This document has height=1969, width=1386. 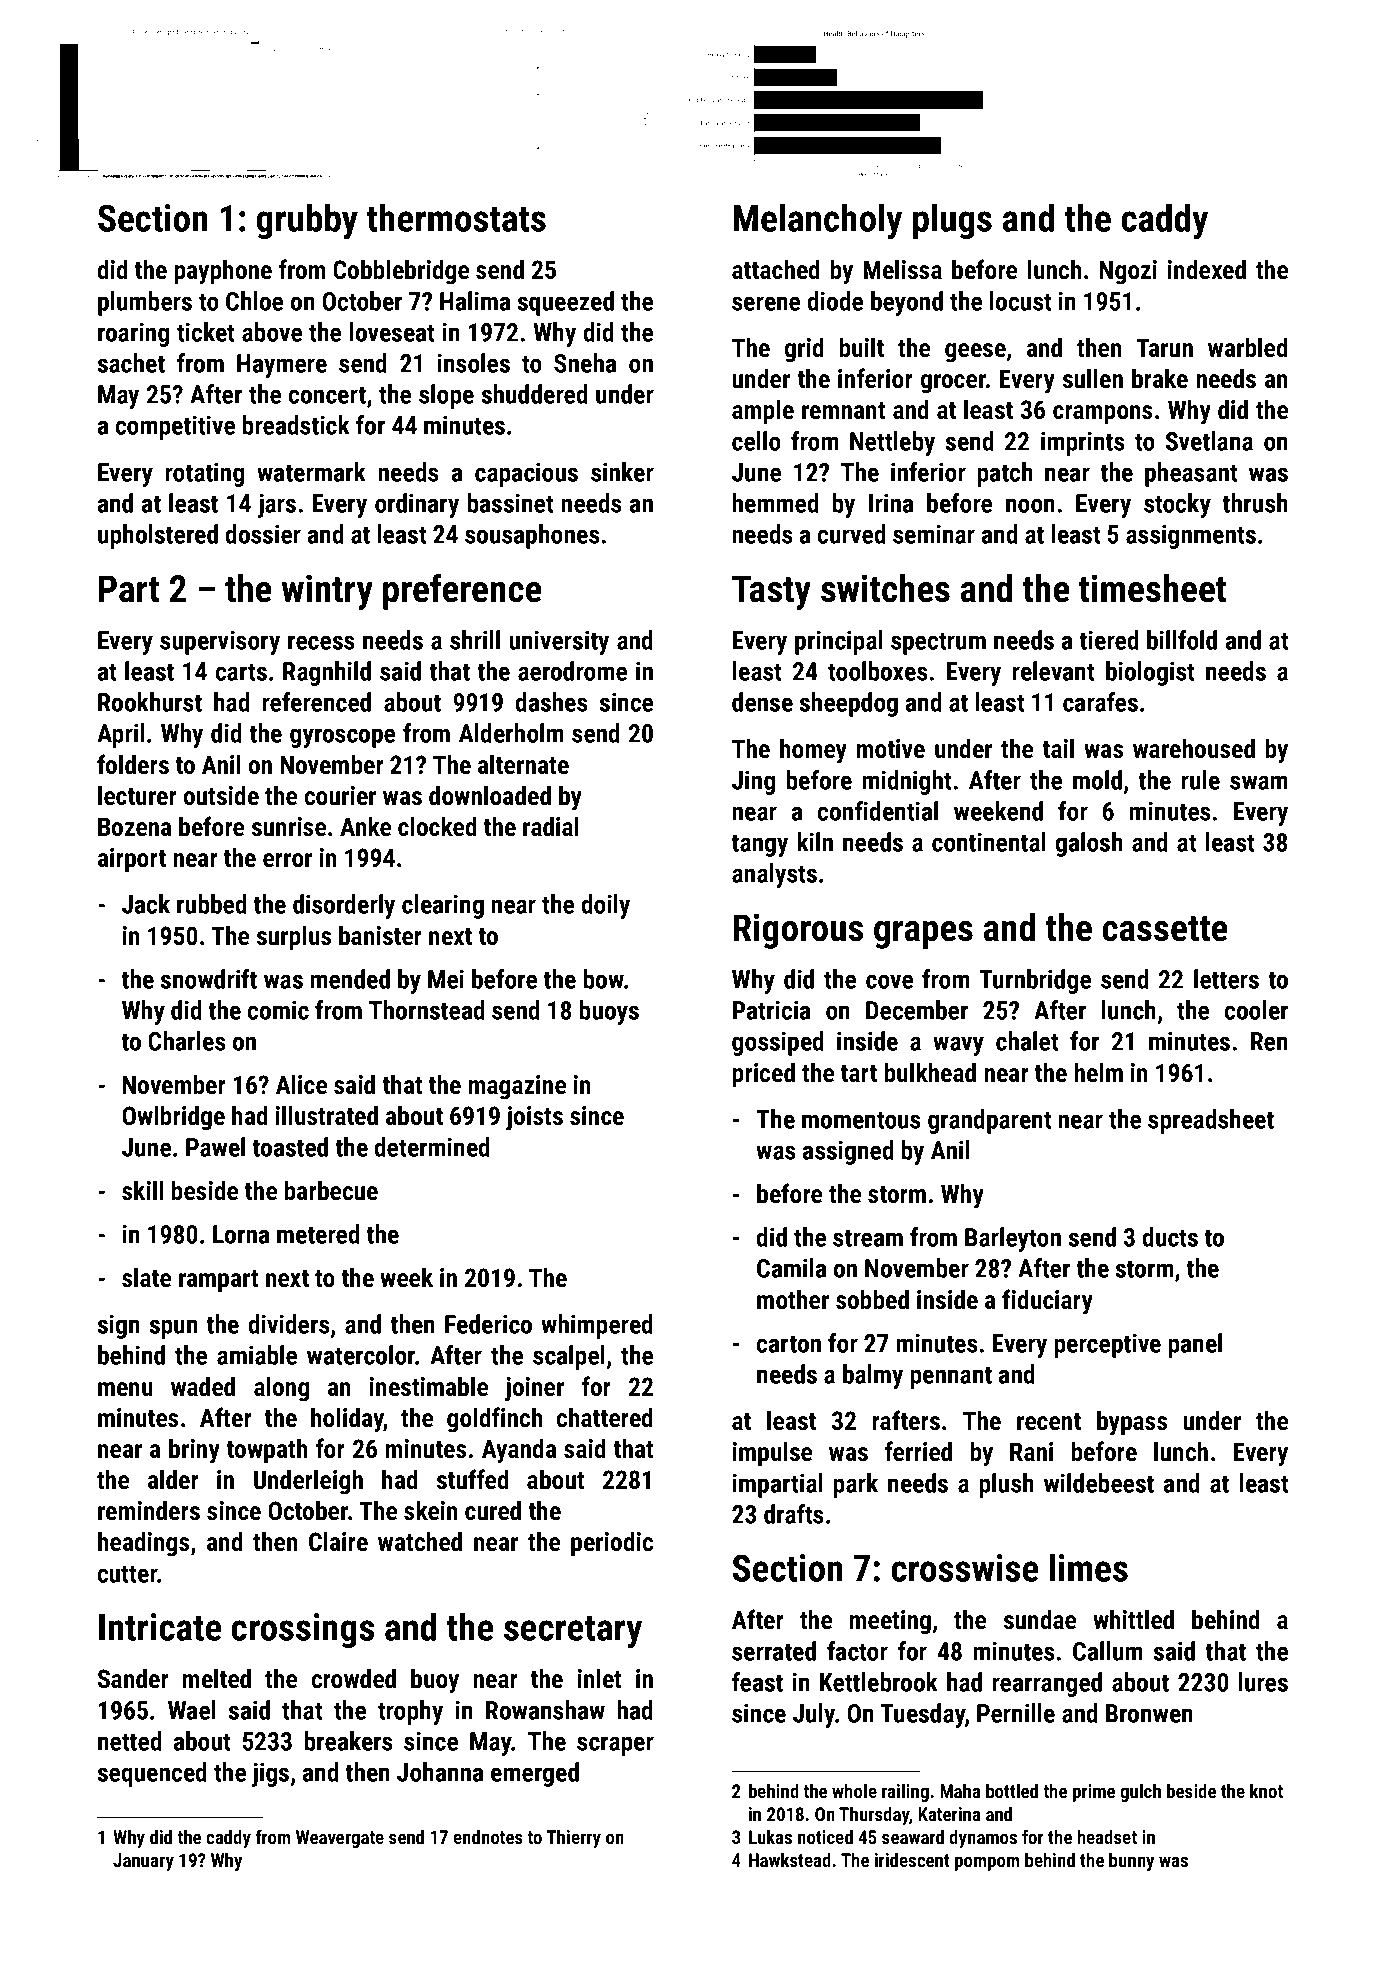 I want to click on feast, so click(x=757, y=1682).
